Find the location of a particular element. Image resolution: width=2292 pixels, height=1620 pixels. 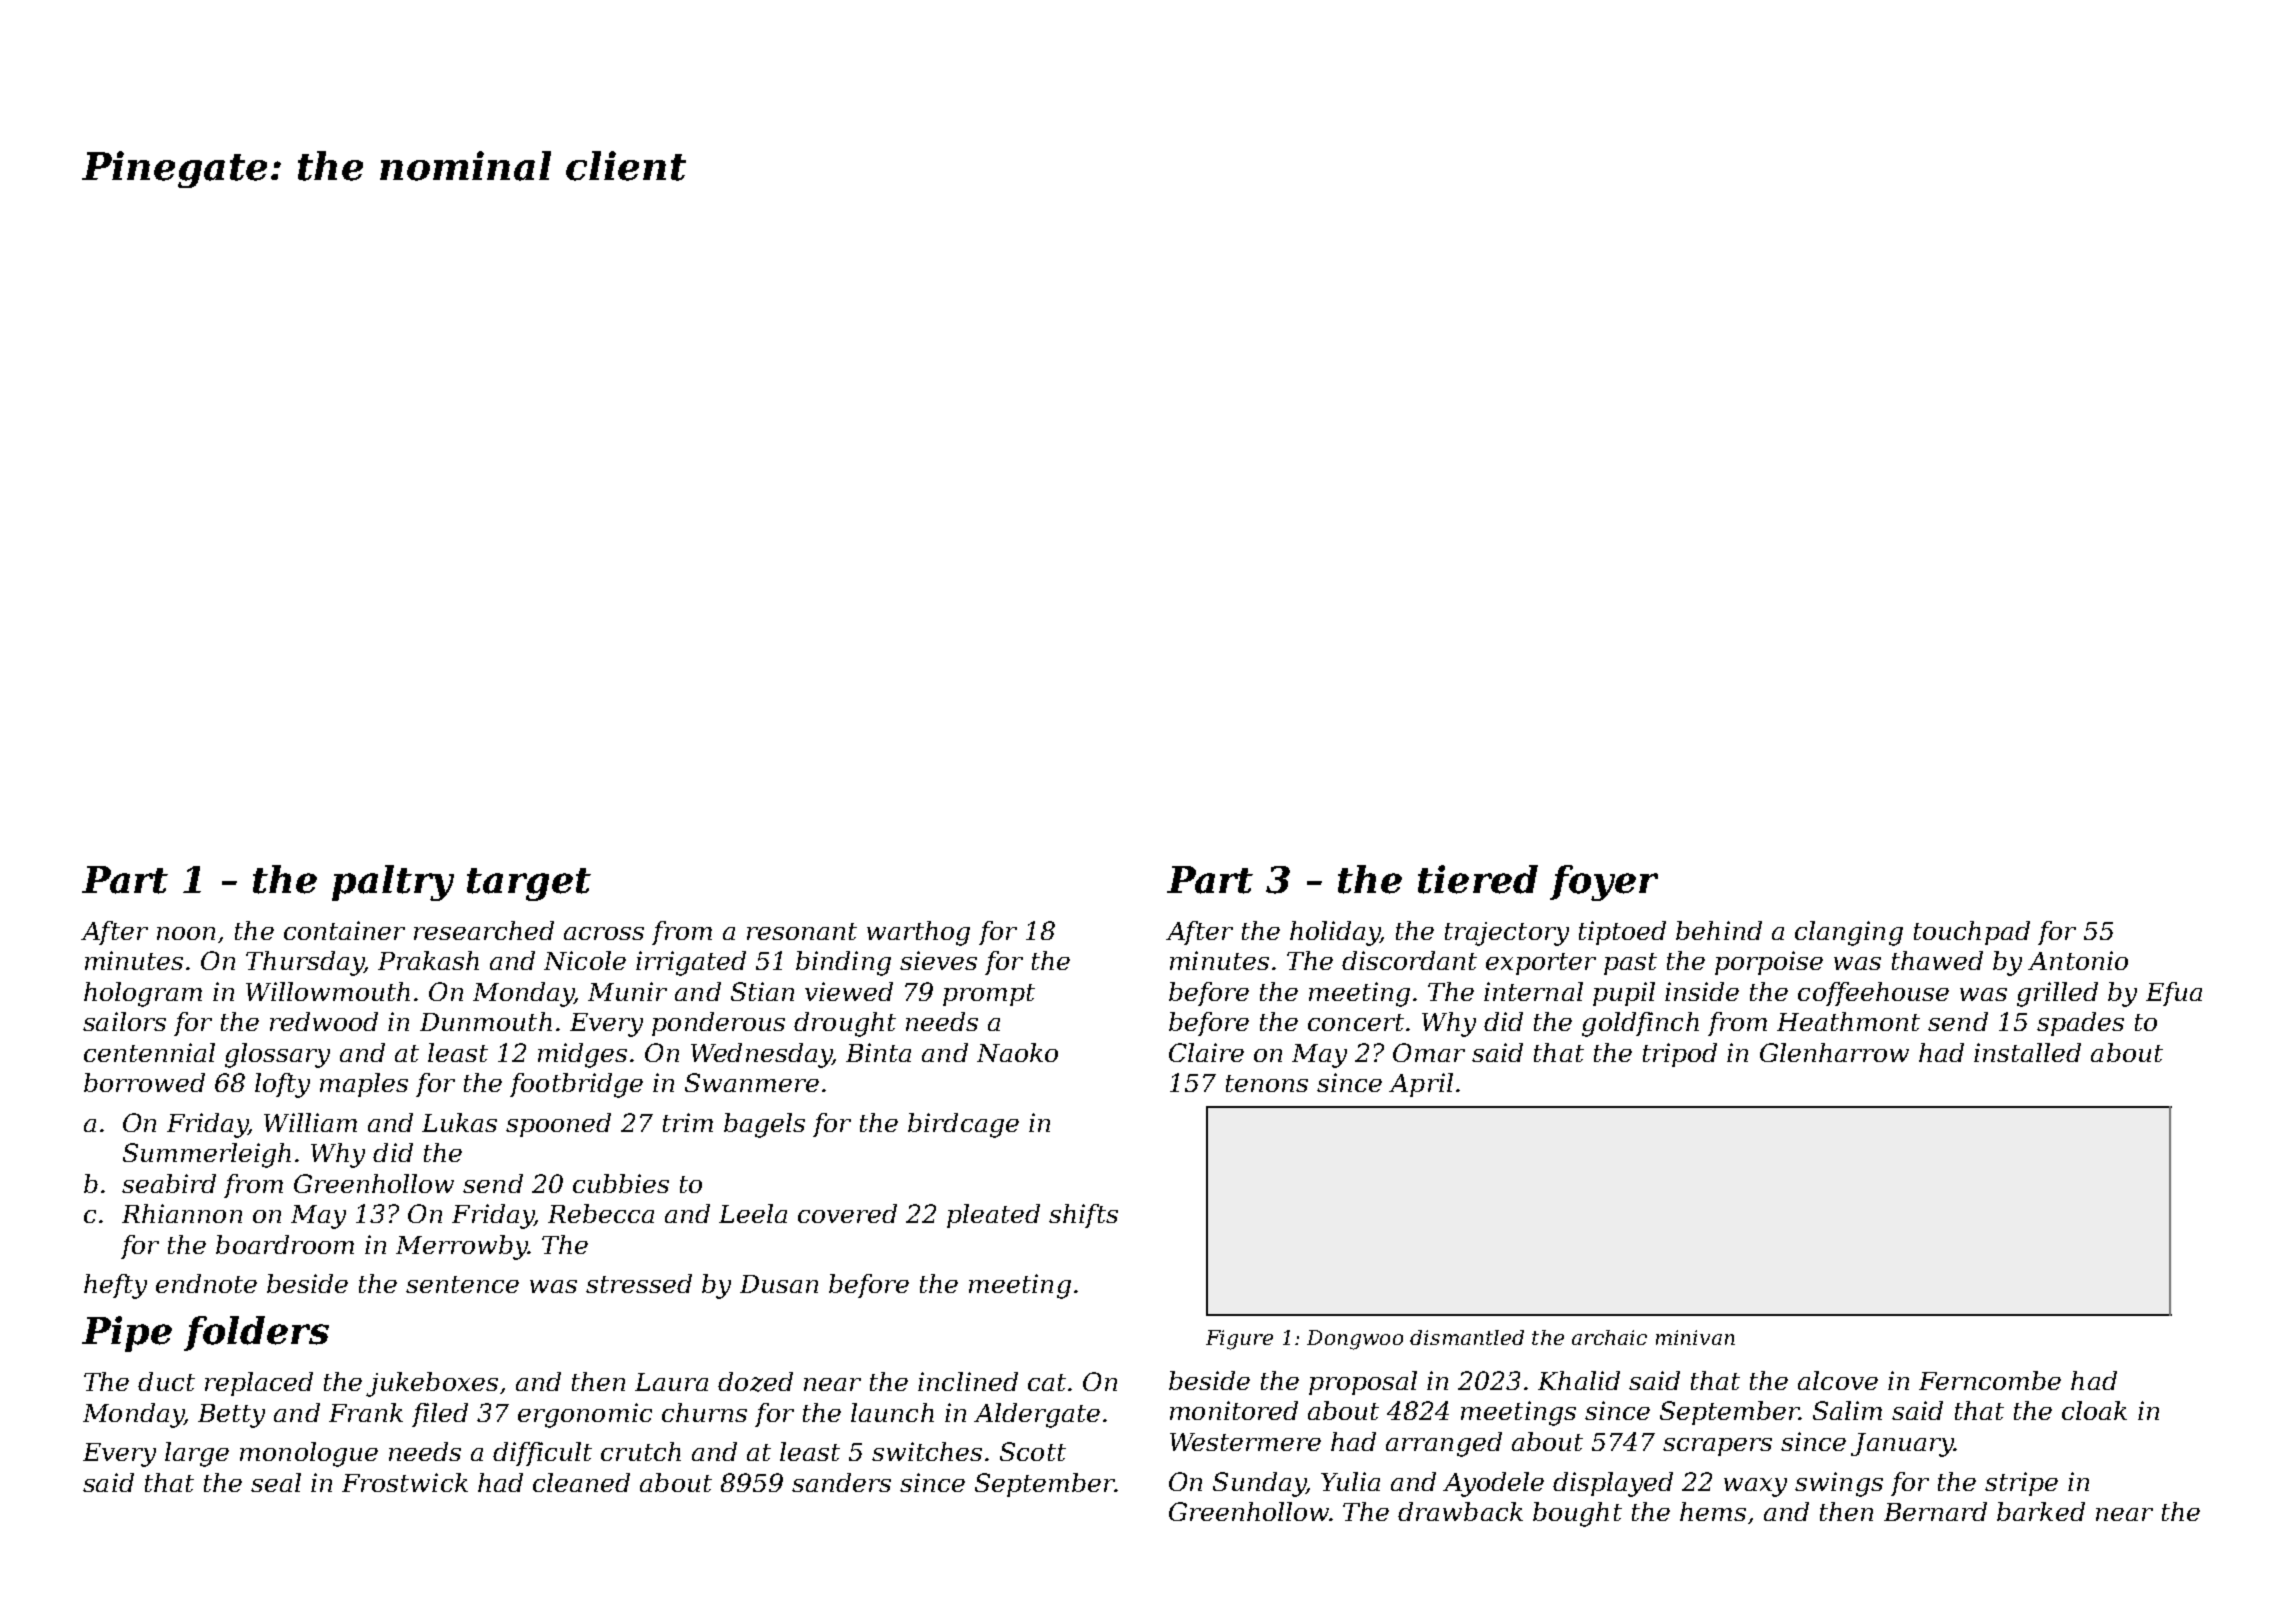

birdcage is located at coordinates (963, 1125).
